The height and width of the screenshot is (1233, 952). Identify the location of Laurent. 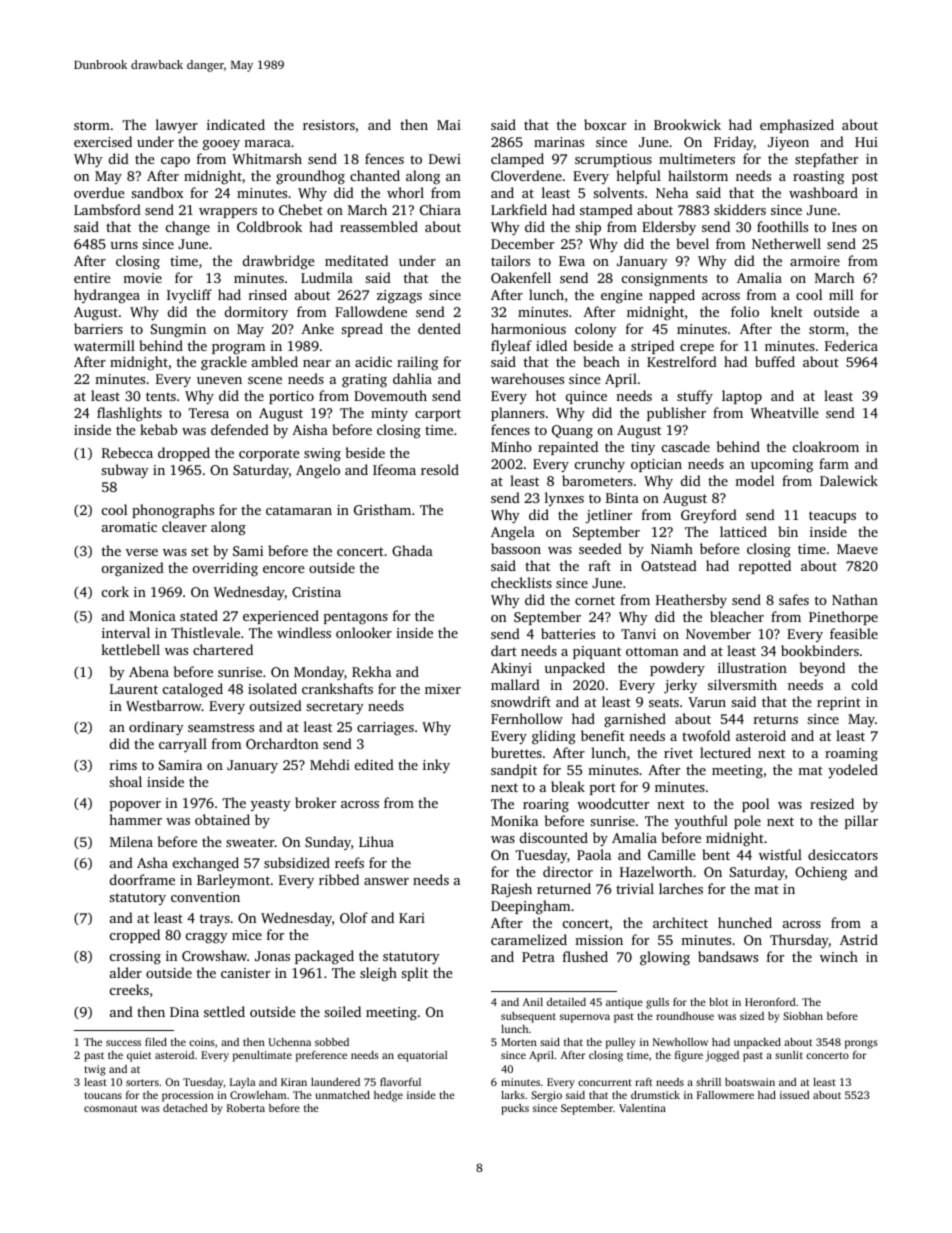
(134, 689).
